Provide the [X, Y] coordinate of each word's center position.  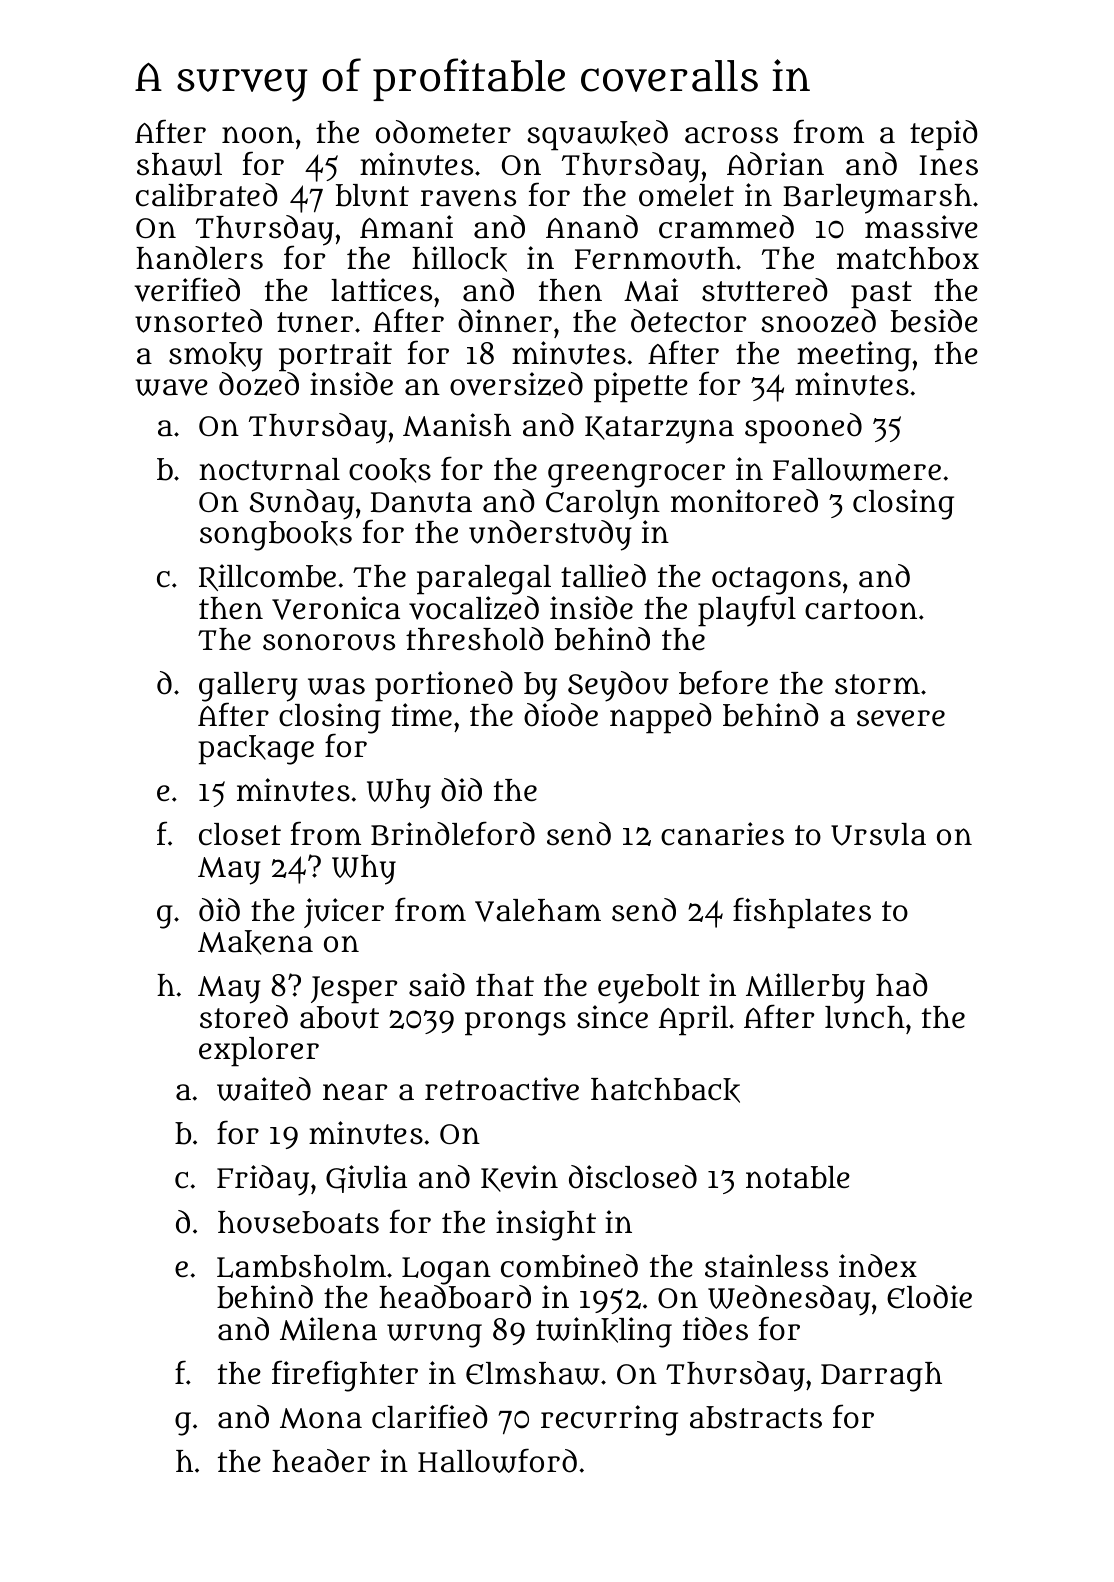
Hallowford [497, 1461]
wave [171, 387]
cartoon [861, 609]
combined [569, 1266]
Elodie [929, 1297]
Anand [592, 227]
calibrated [207, 195]
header [321, 1461]
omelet [686, 195]
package [256, 750]
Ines [948, 165]
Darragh [881, 1377]
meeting [854, 356]
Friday [263, 1180]
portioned [444, 686]
